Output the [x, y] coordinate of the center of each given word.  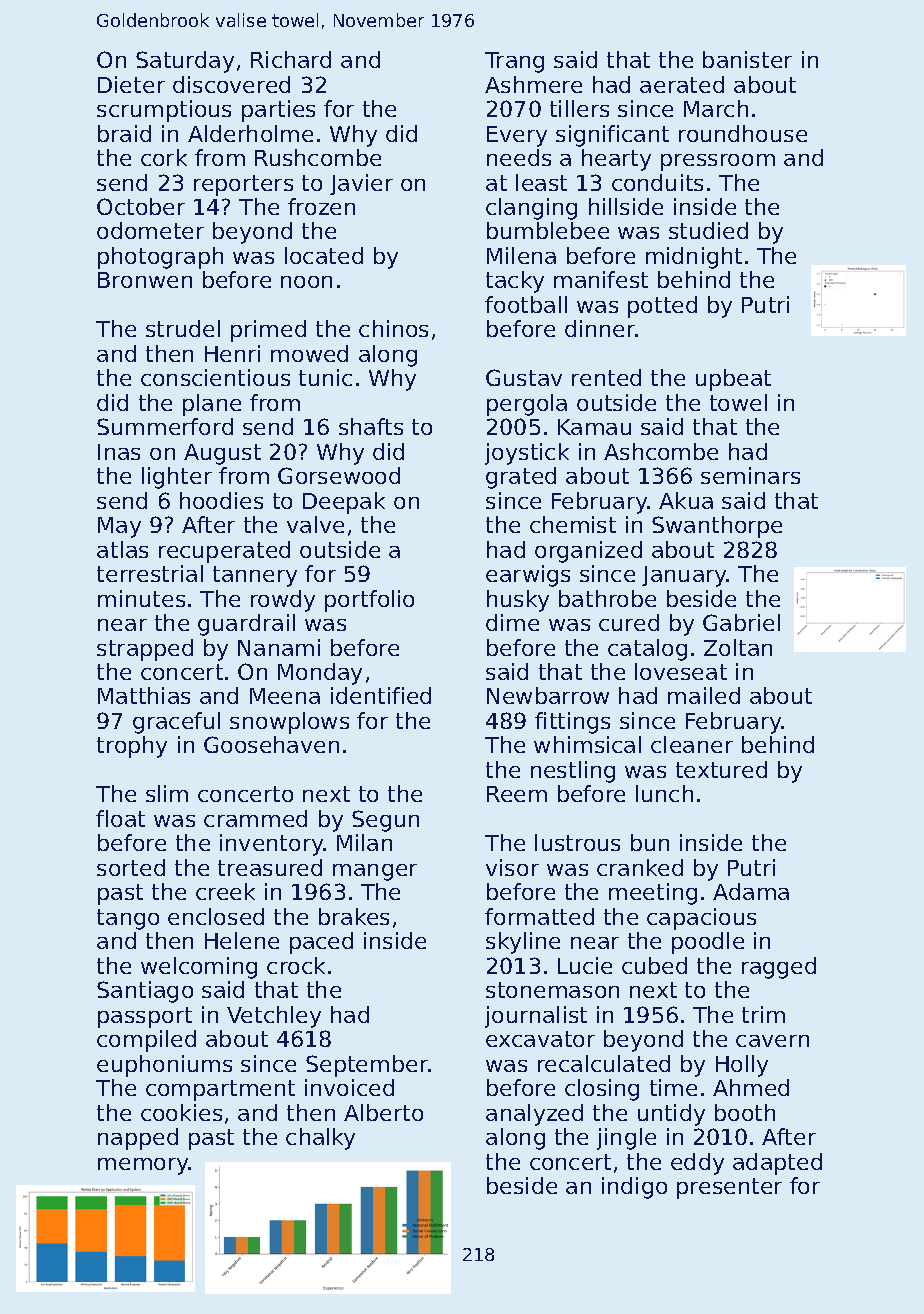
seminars [750, 475]
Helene [242, 940]
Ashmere [533, 84]
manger [375, 872]
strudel [183, 328]
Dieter [131, 84]
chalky [320, 1139]
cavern [772, 1041]
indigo [634, 1188]
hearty [616, 160]
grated [521, 478]
